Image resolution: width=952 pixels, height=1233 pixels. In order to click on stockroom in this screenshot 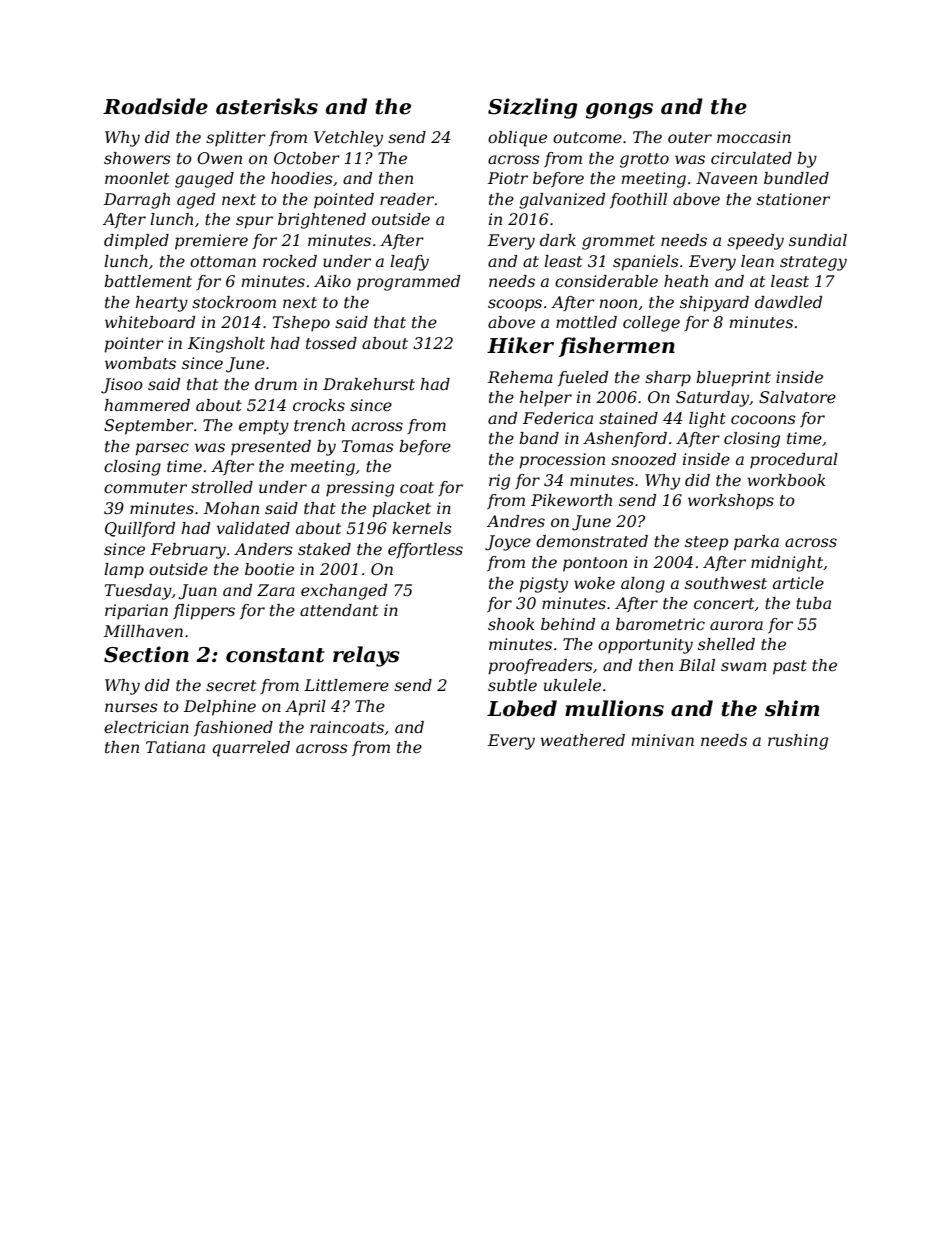, I will do `click(234, 302)`.
